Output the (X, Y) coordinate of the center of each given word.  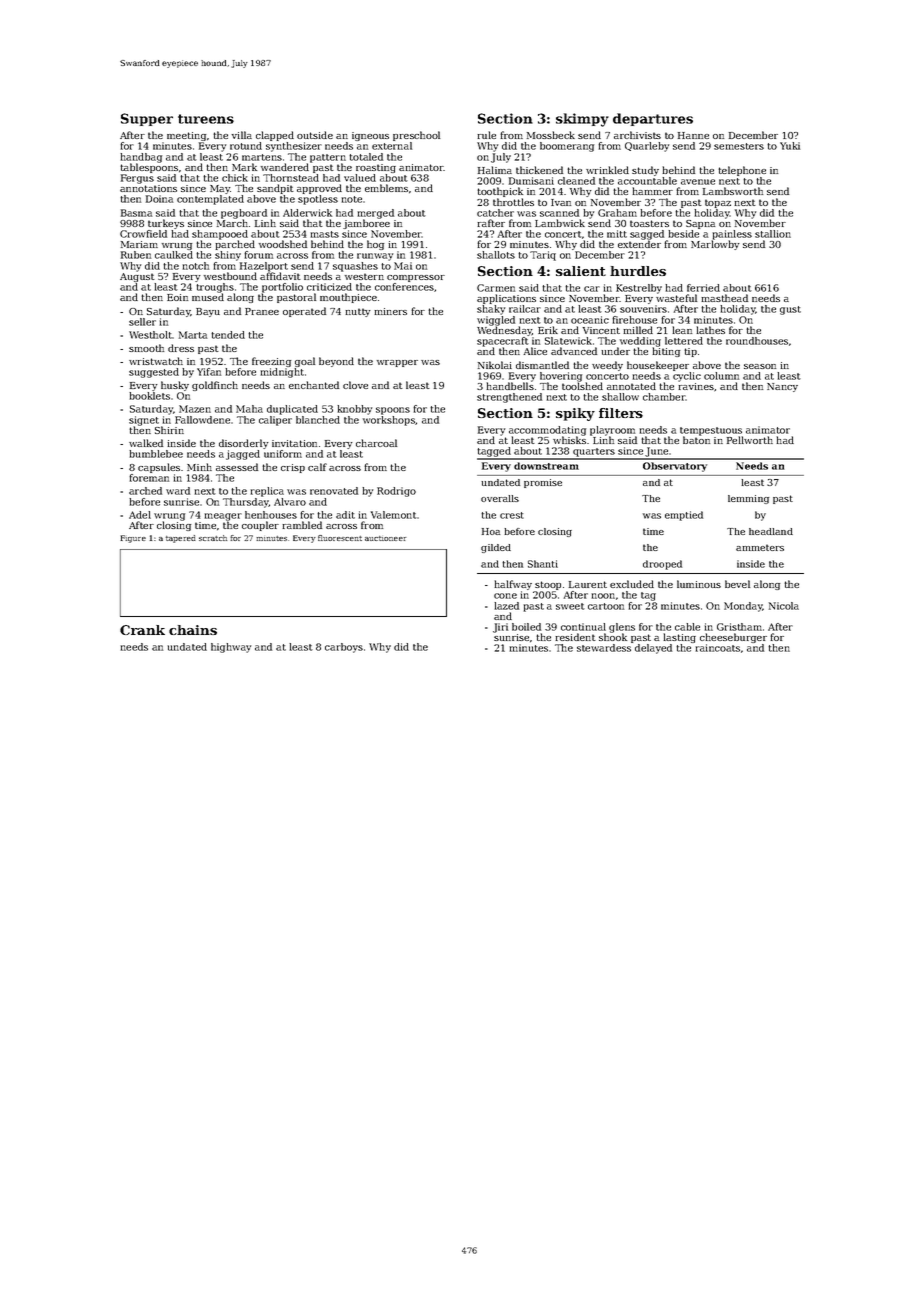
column (721, 376)
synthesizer (294, 147)
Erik (548, 330)
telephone (742, 171)
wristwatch (156, 361)
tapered (181, 539)
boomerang (567, 147)
